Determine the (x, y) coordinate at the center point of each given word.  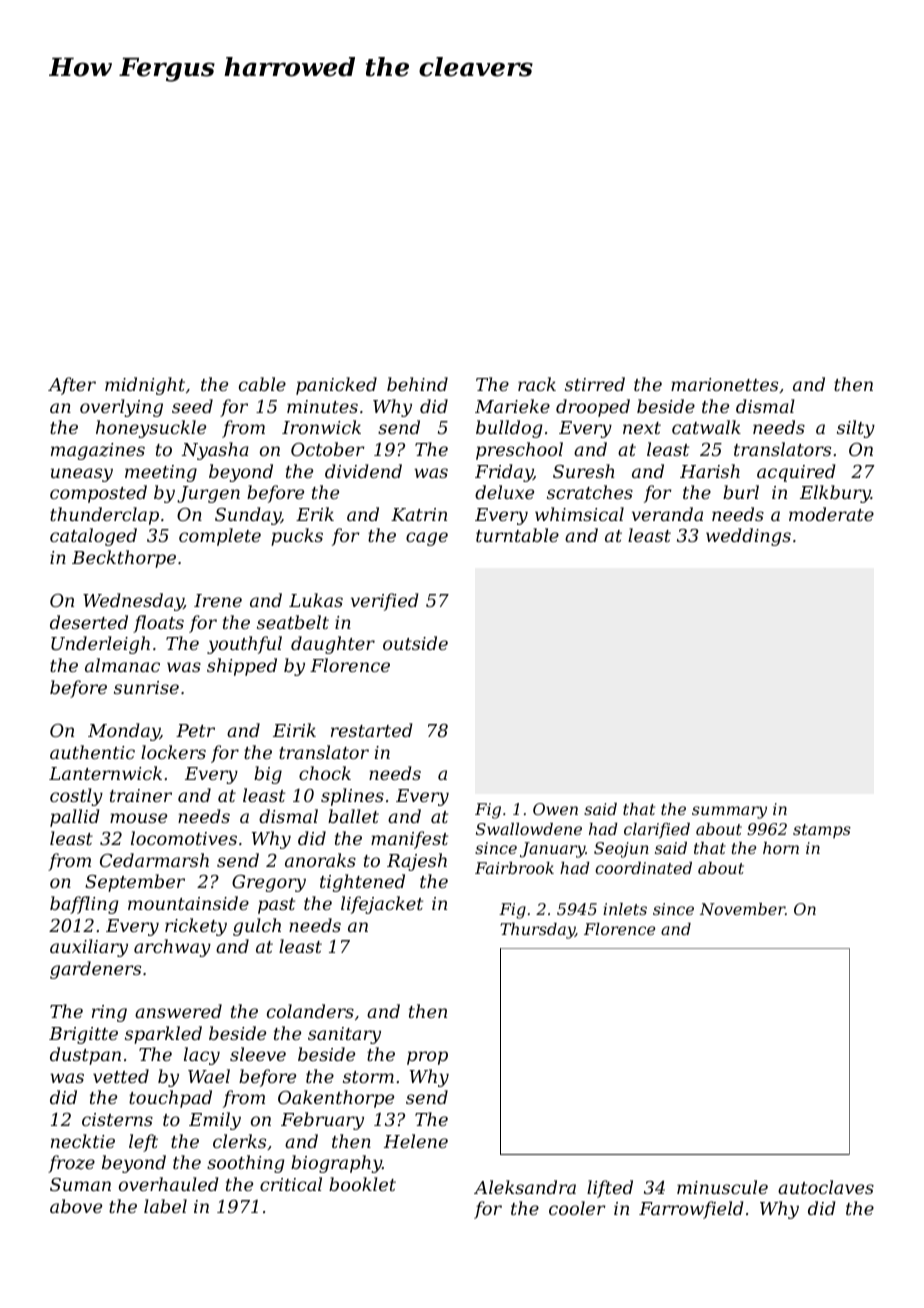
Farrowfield (691, 1210)
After (72, 386)
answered (178, 1011)
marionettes (724, 384)
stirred (595, 384)
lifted (610, 1189)
